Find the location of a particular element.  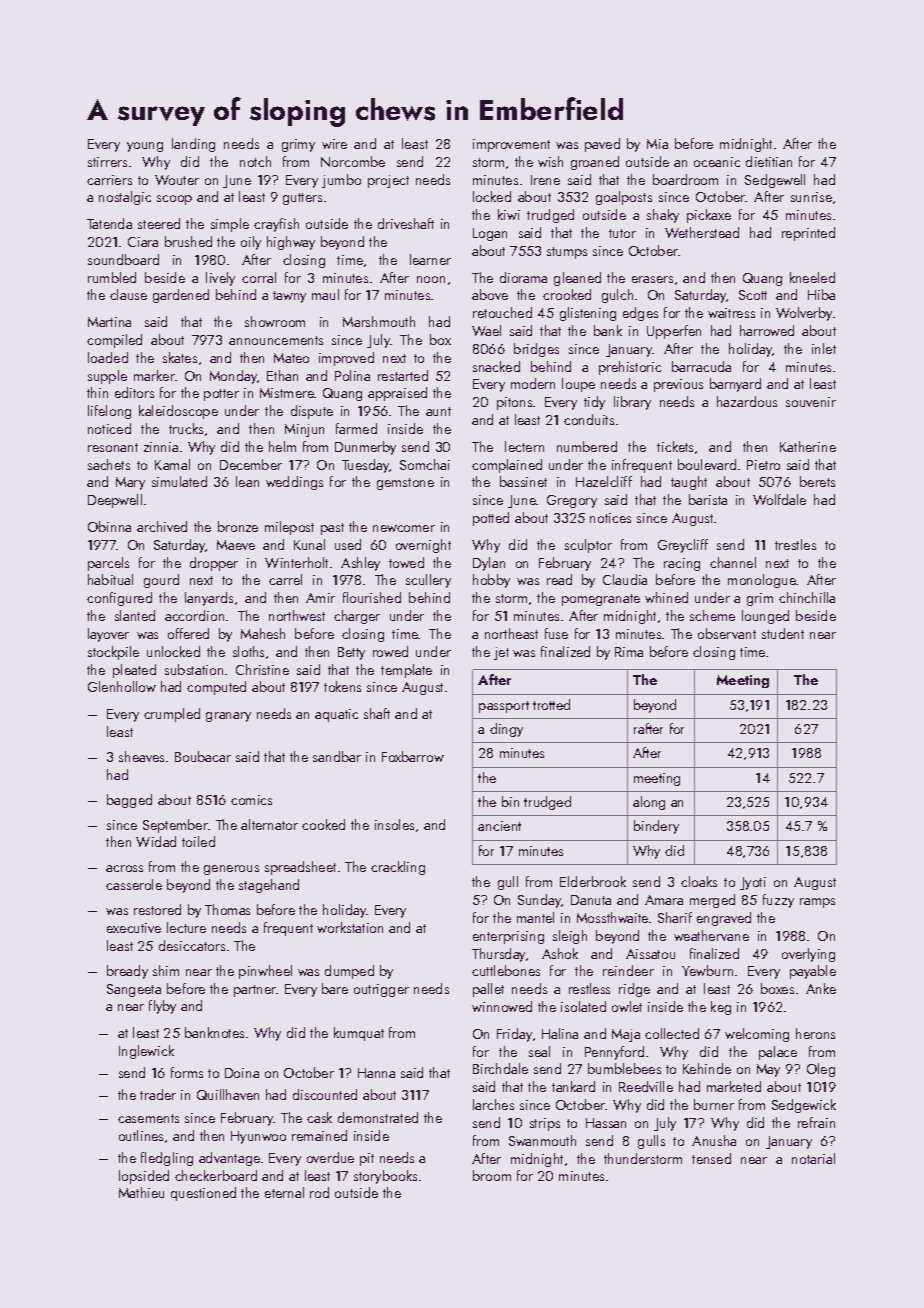

casements is located at coordinates (148, 1118).
